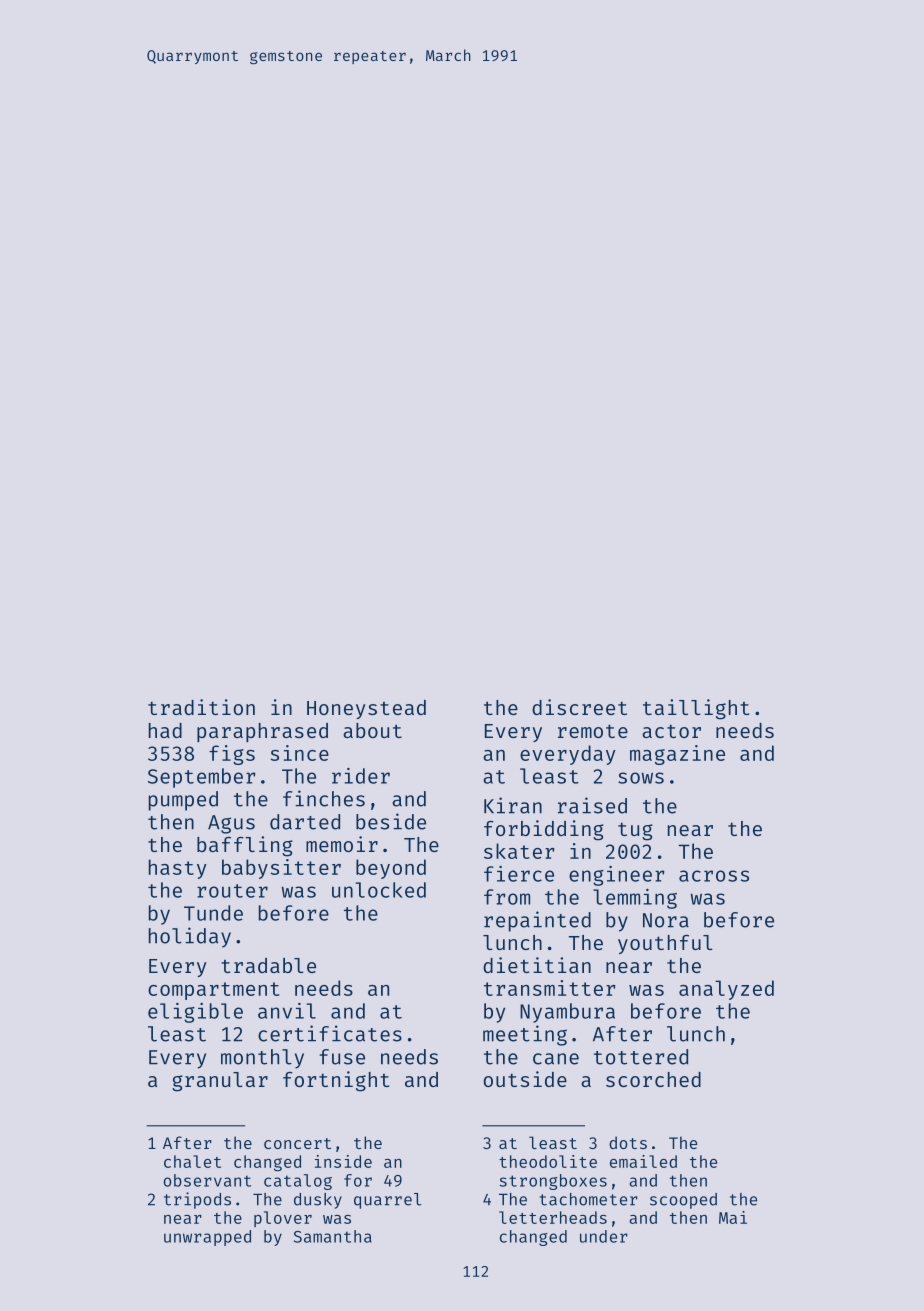 Image resolution: width=924 pixels, height=1311 pixels. I want to click on taillight, so click(696, 709).
